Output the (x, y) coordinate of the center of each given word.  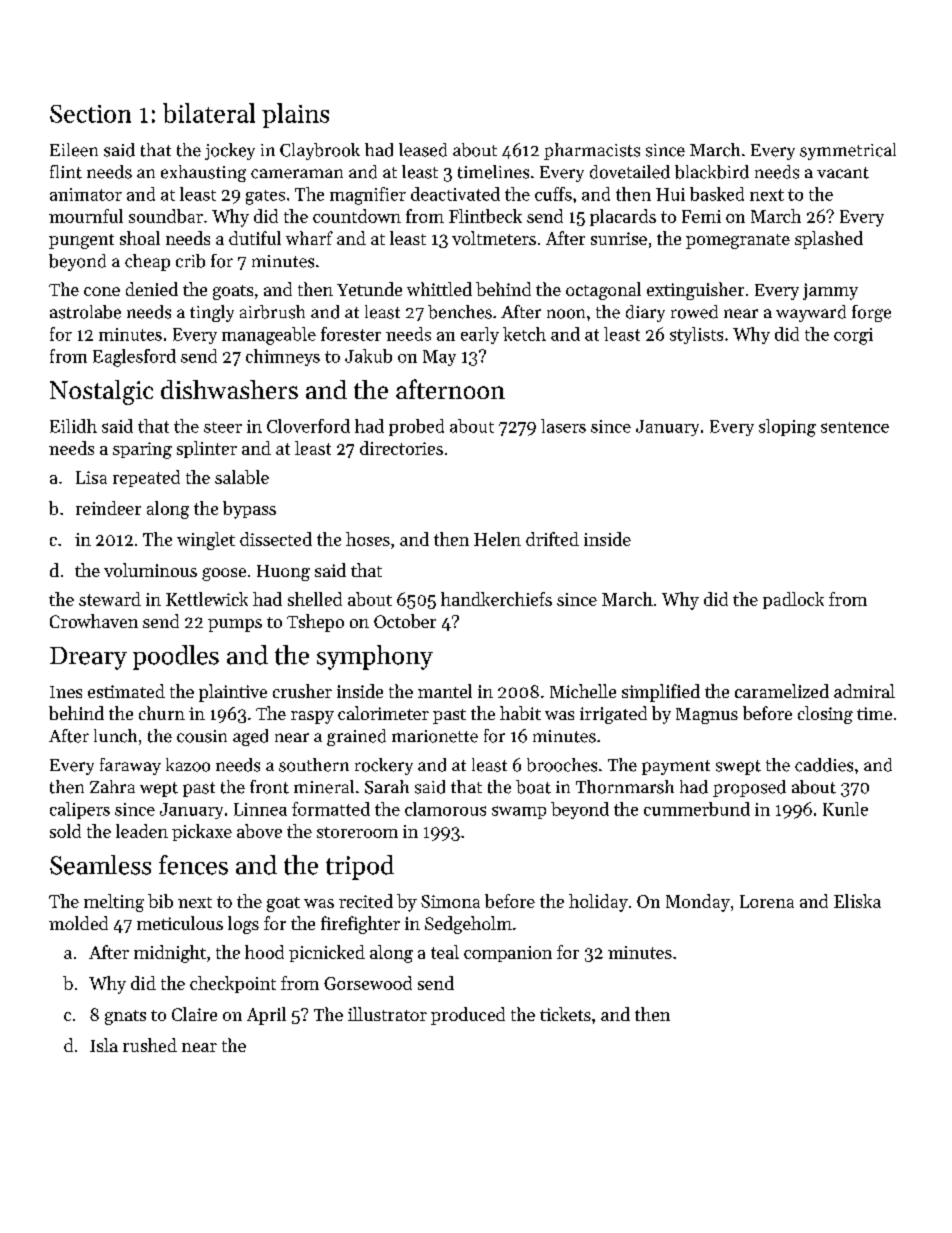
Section (90, 114)
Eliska (857, 901)
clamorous (445, 809)
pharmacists (592, 151)
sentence (855, 427)
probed (416, 427)
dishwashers (229, 389)
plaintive (233, 693)
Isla (104, 1045)
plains (295, 115)
